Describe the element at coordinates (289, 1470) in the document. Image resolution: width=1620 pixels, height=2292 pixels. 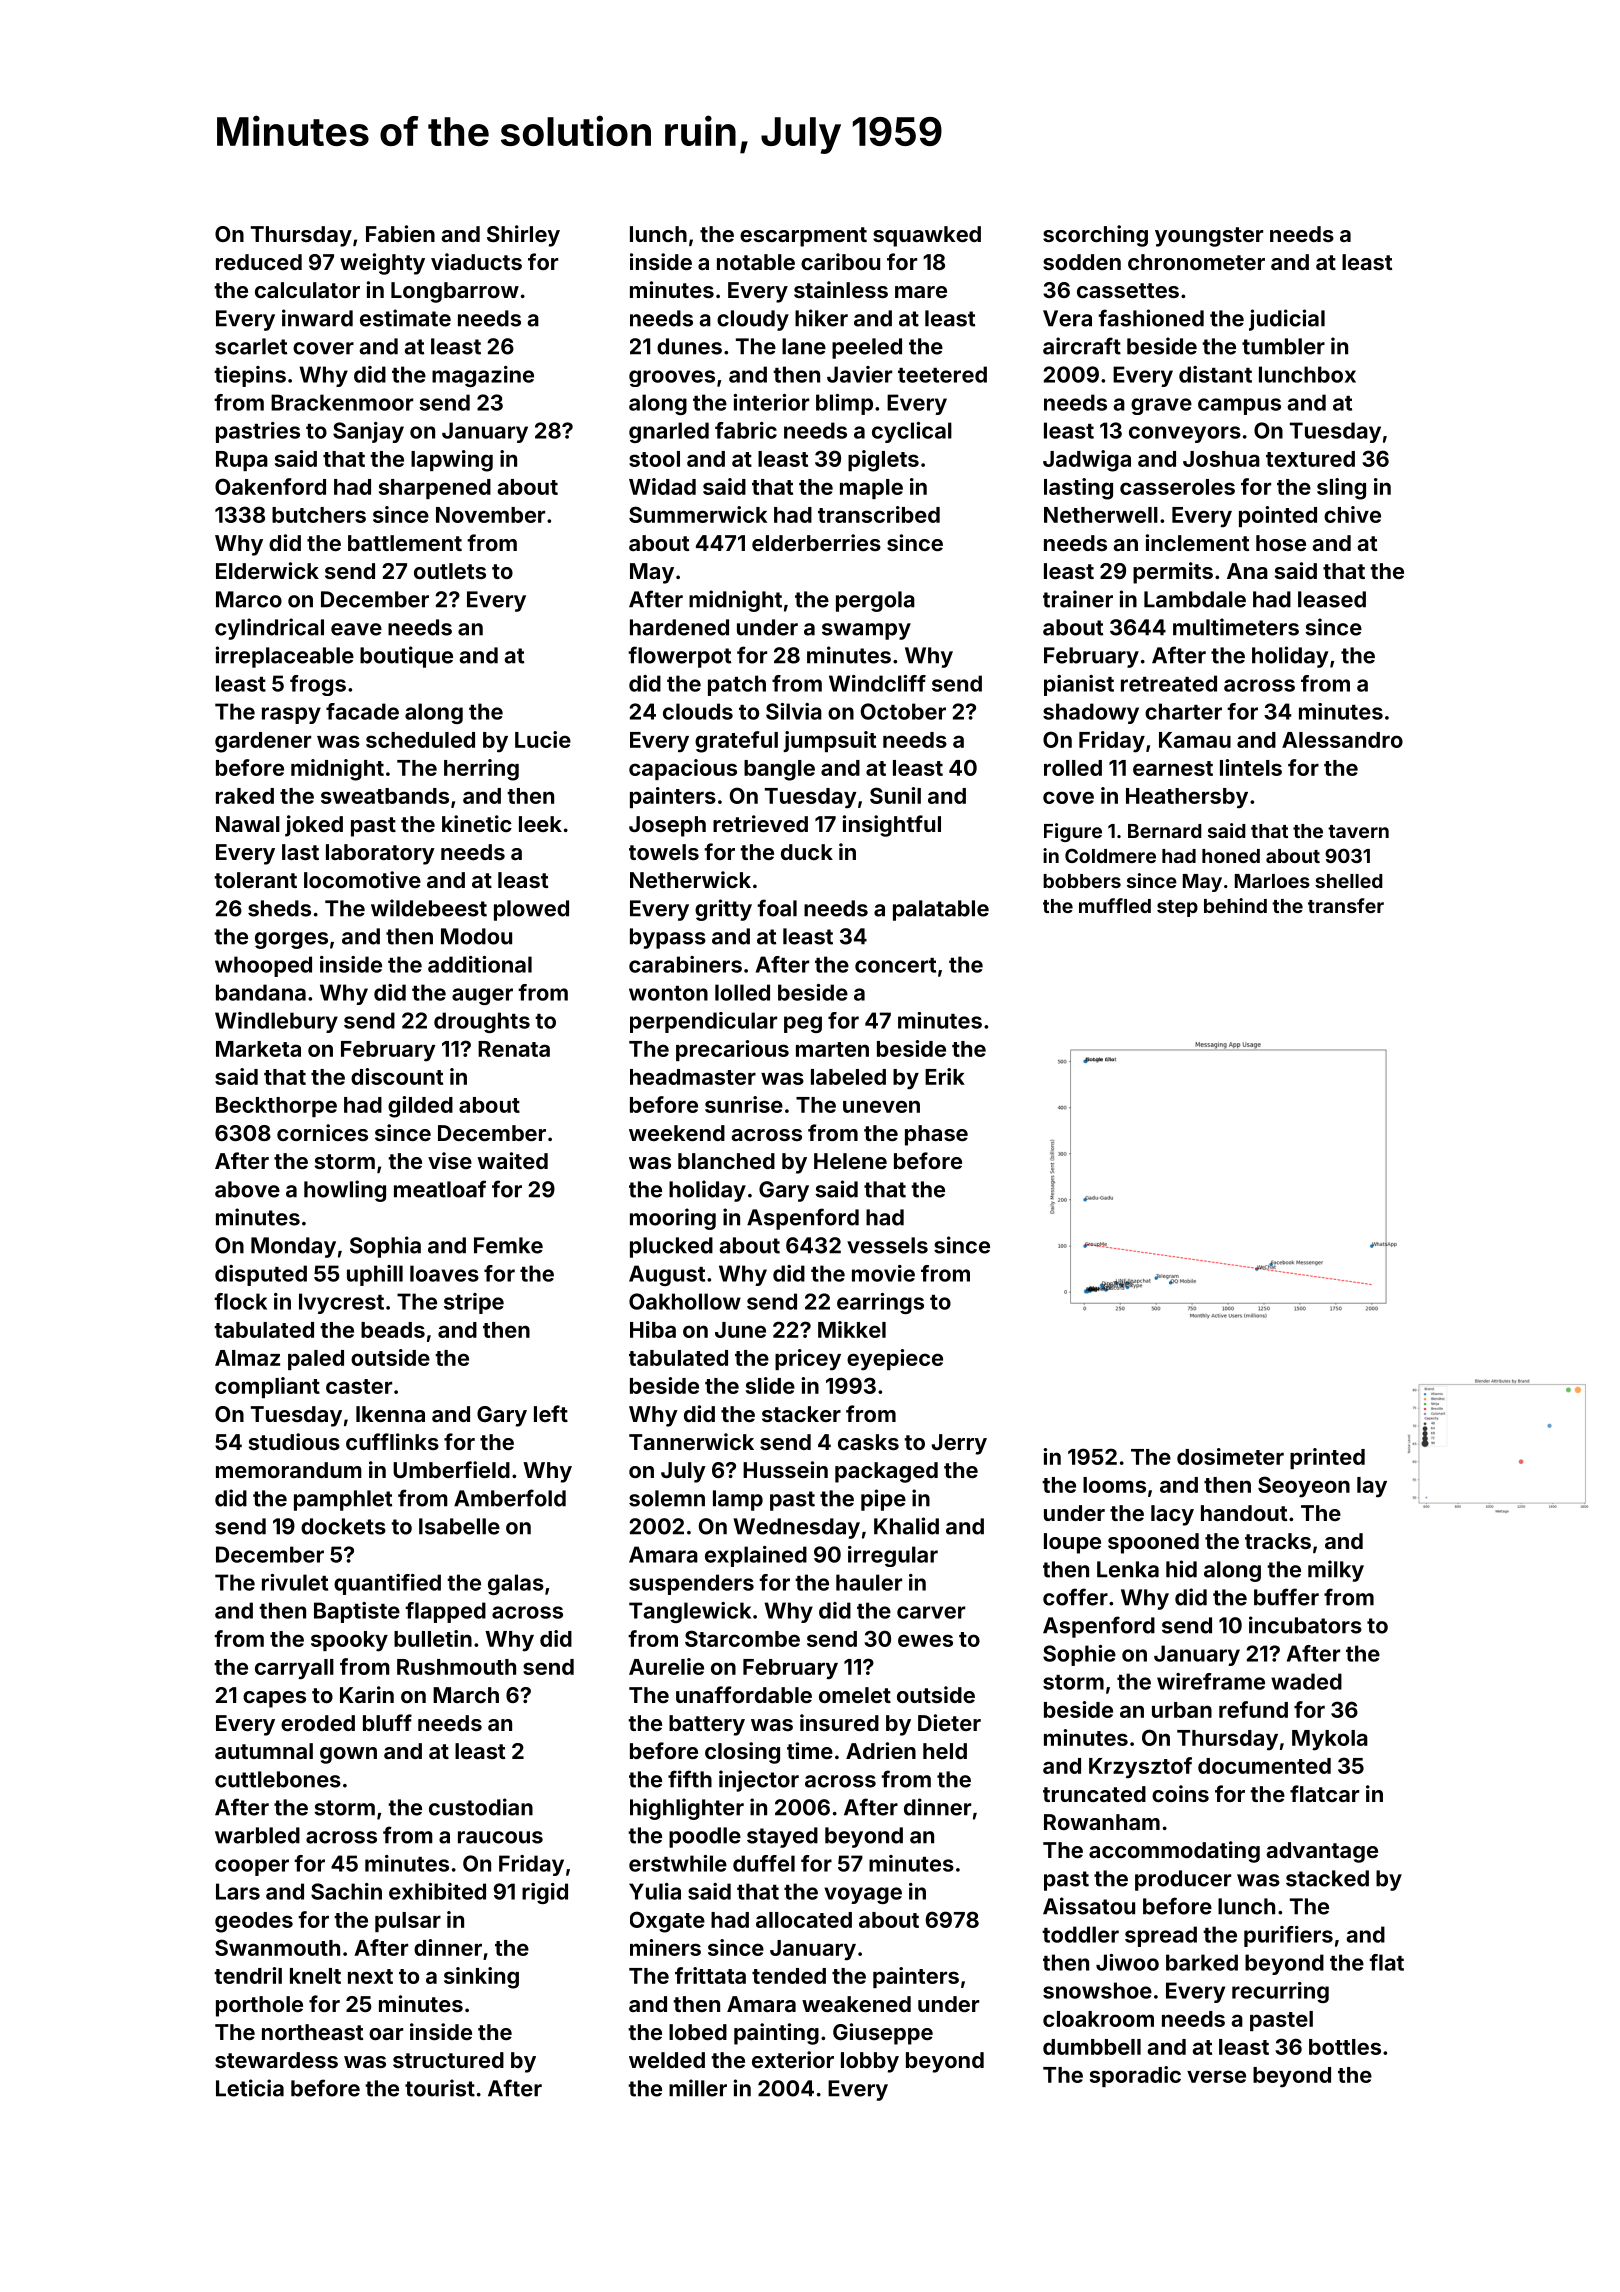
I see `memorandum` at that location.
